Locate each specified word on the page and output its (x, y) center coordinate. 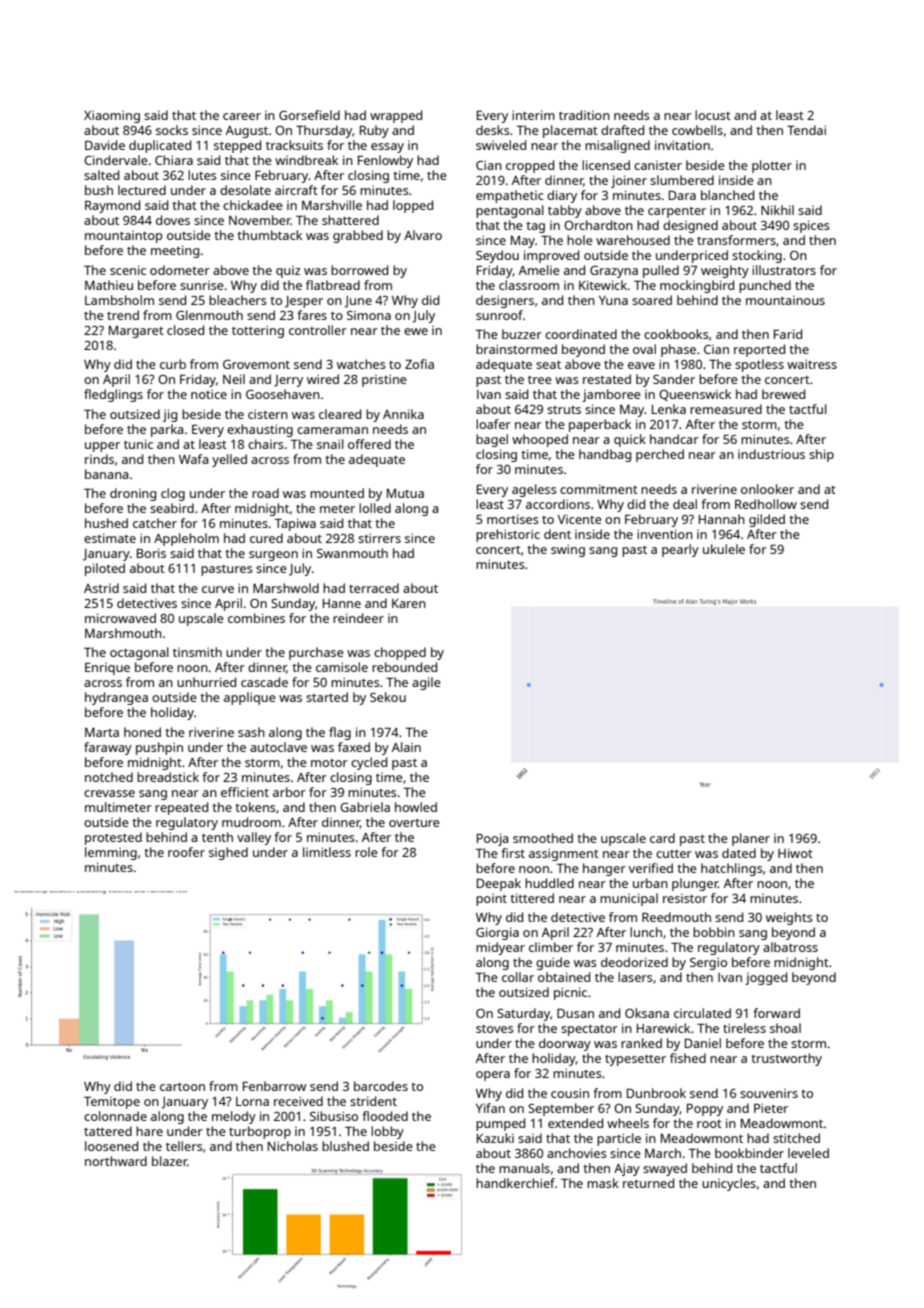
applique (250, 698)
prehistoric (508, 535)
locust (713, 115)
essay (387, 148)
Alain (406, 747)
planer (751, 839)
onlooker (767, 489)
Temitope (112, 1102)
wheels (628, 1123)
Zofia (419, 364)
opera (493, 1076)
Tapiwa (295, 524)
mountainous (785, 300)
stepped (237, 146)
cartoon (182, 1086)
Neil (234, 379)
